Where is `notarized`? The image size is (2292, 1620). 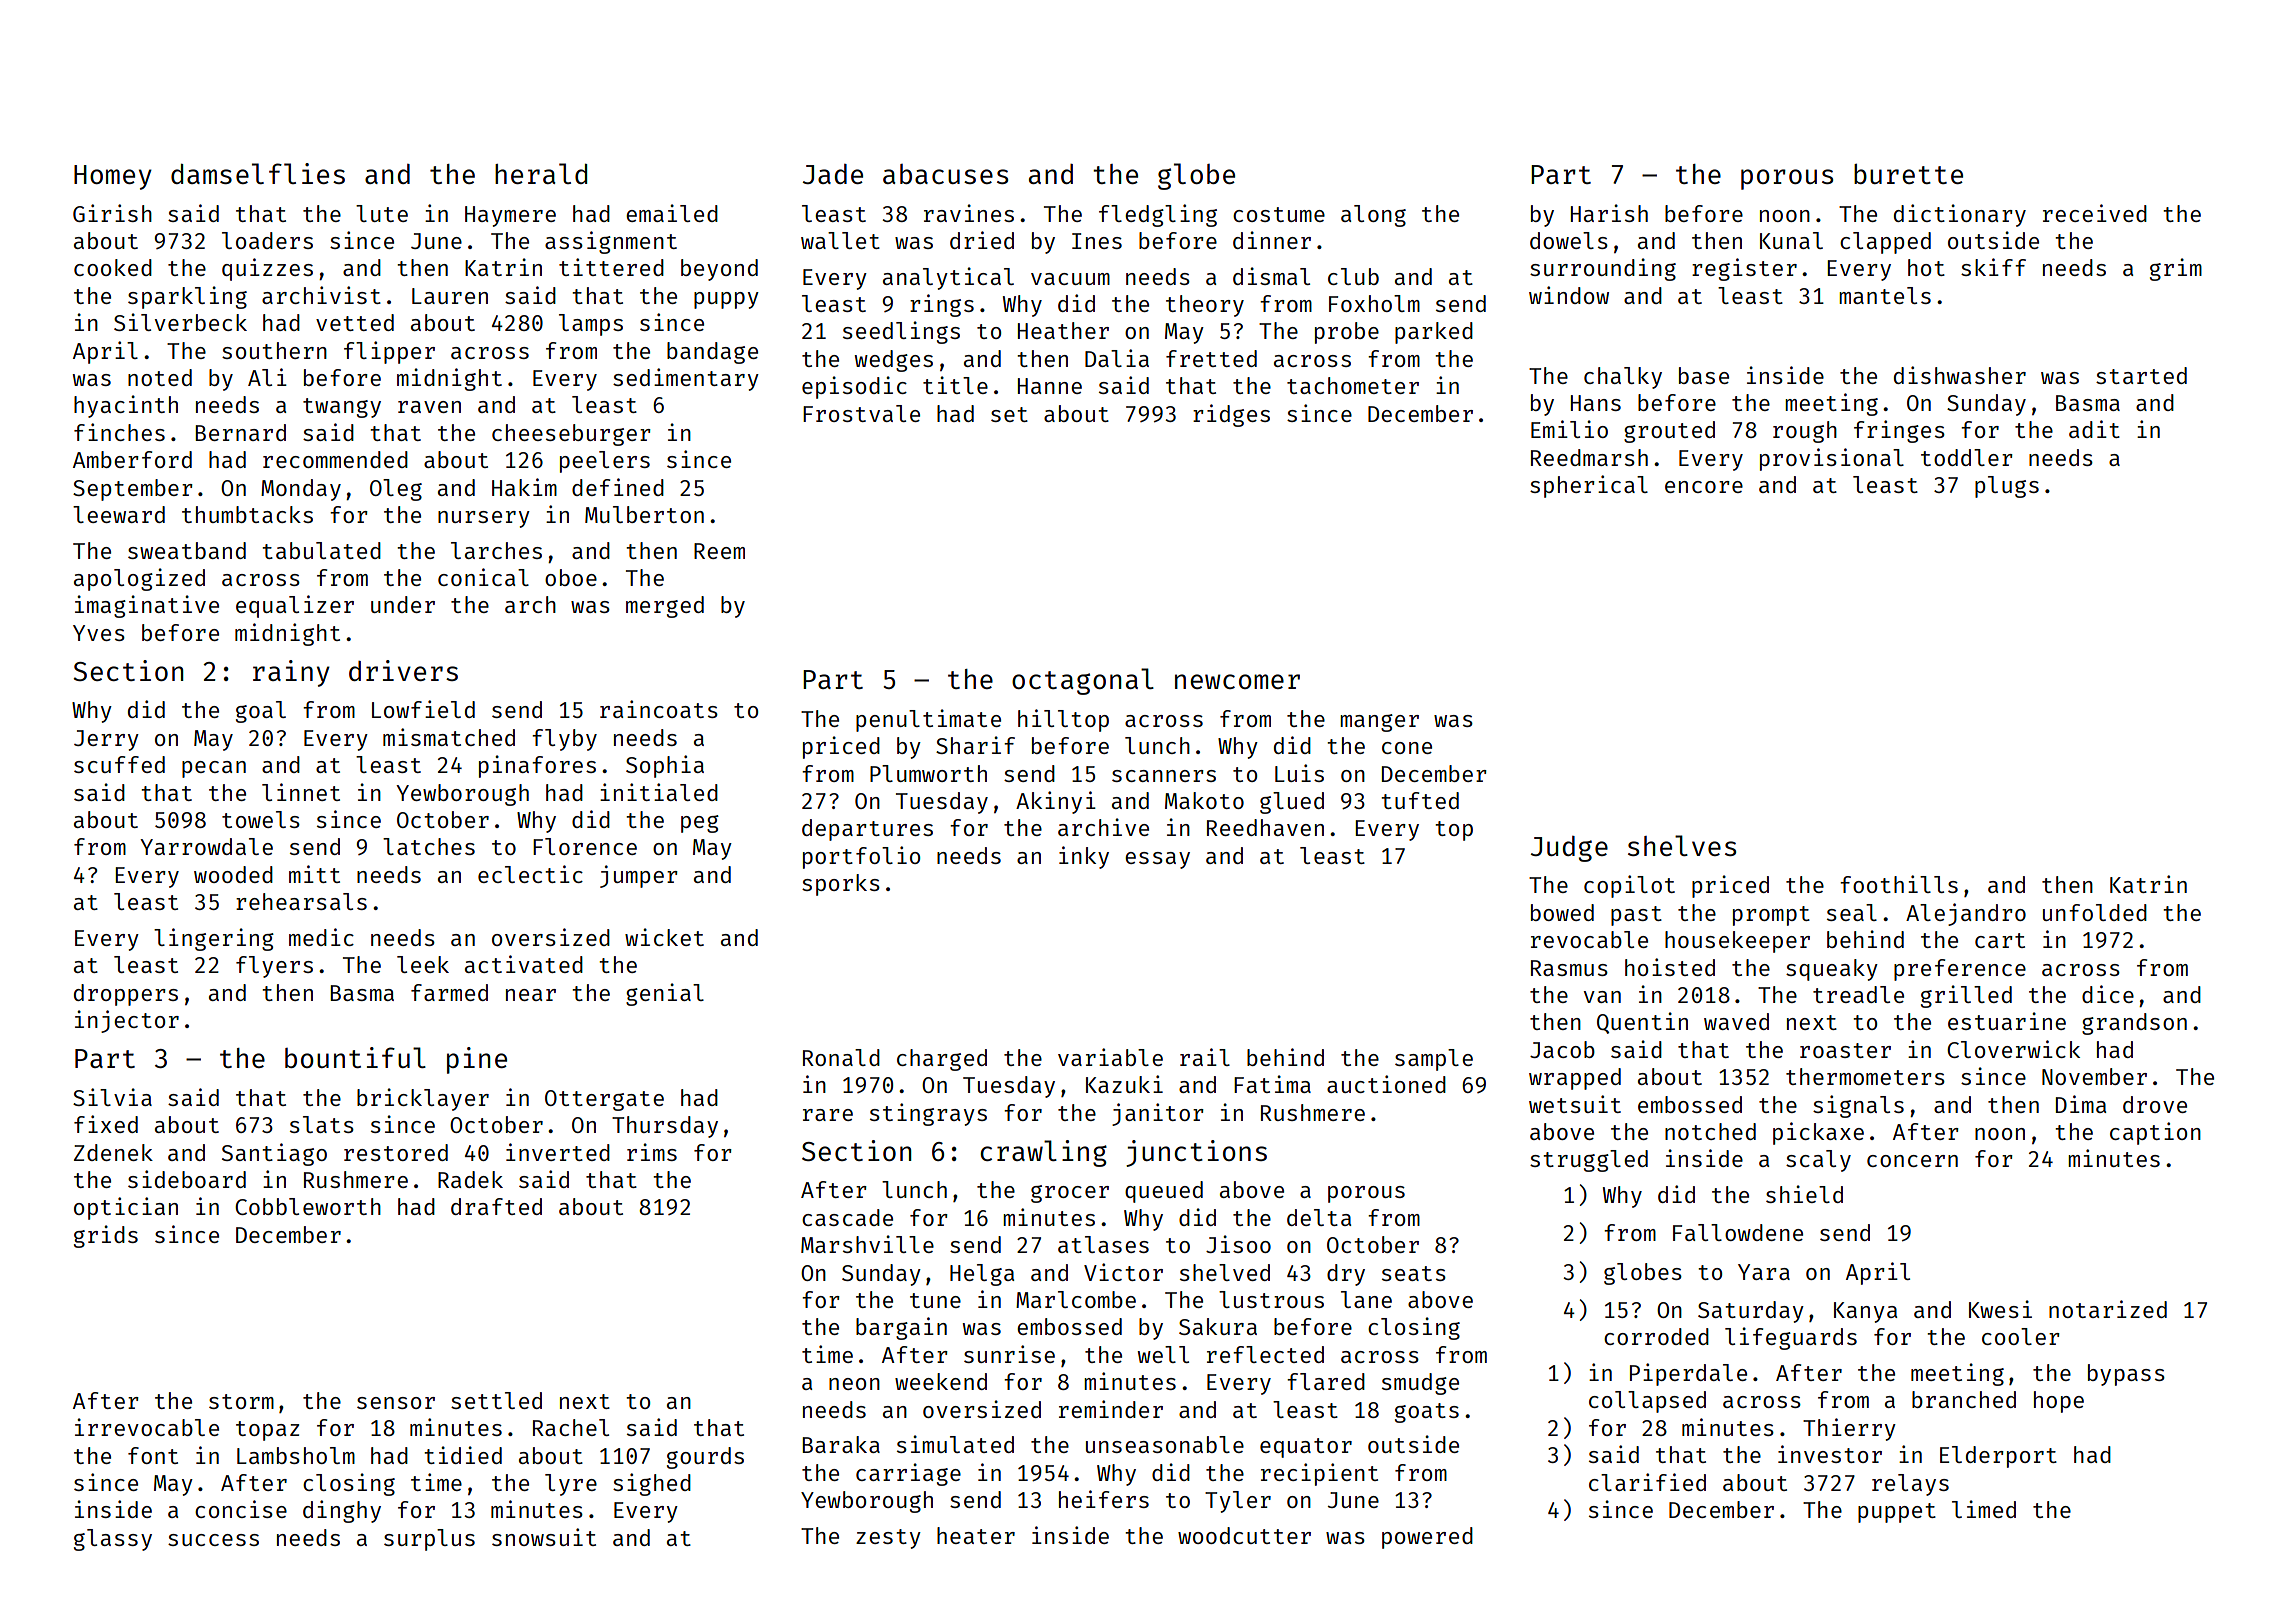
notarized is located at coordinates (2108, 1309).
